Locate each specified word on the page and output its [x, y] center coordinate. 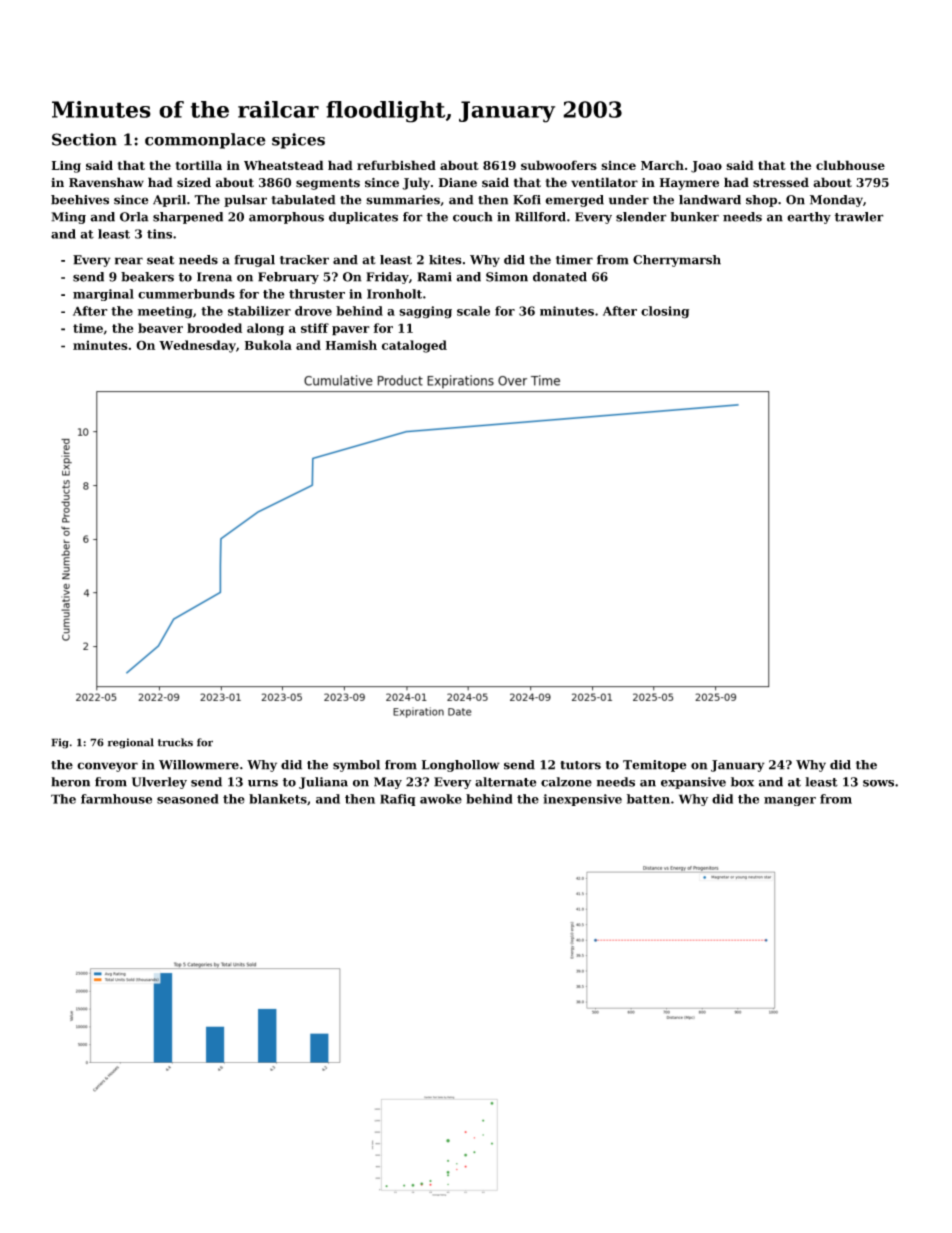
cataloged [414, 346]
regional [131, 743]
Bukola [268, 345]
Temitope [654, 766]
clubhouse [850, 165]
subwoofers [559, 165]
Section [84, 139]
